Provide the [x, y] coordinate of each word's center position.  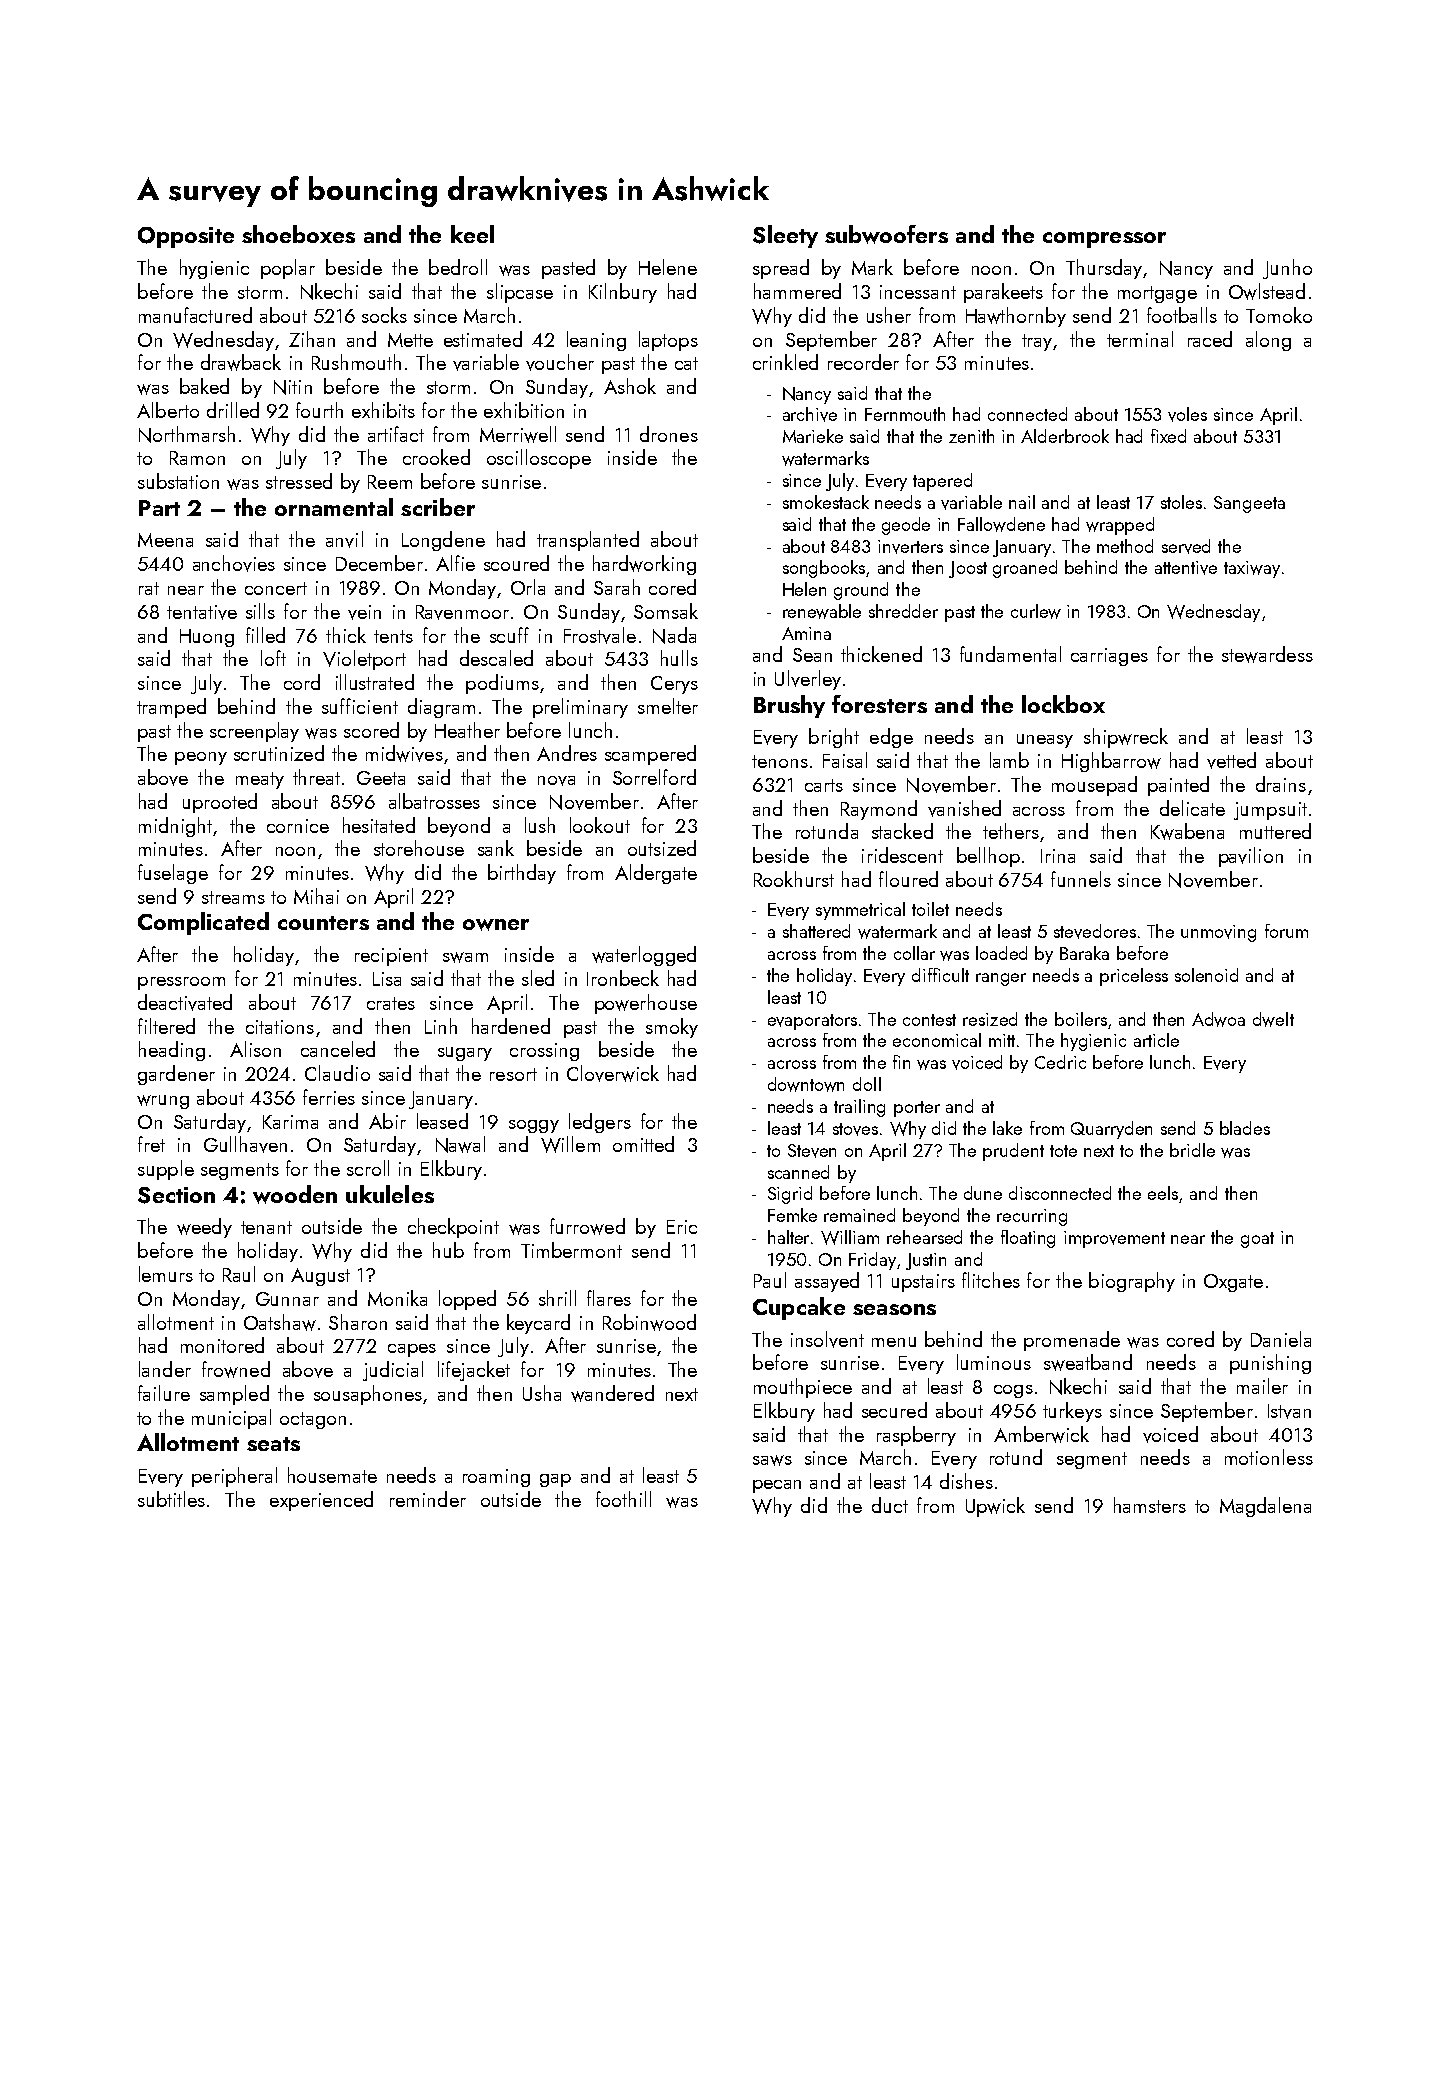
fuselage [173, 874]
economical [937, 1040]
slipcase [520, 293]
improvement [1114, 1239]
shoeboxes [298, 234]
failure [164, 1393]
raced [1210, 339]
